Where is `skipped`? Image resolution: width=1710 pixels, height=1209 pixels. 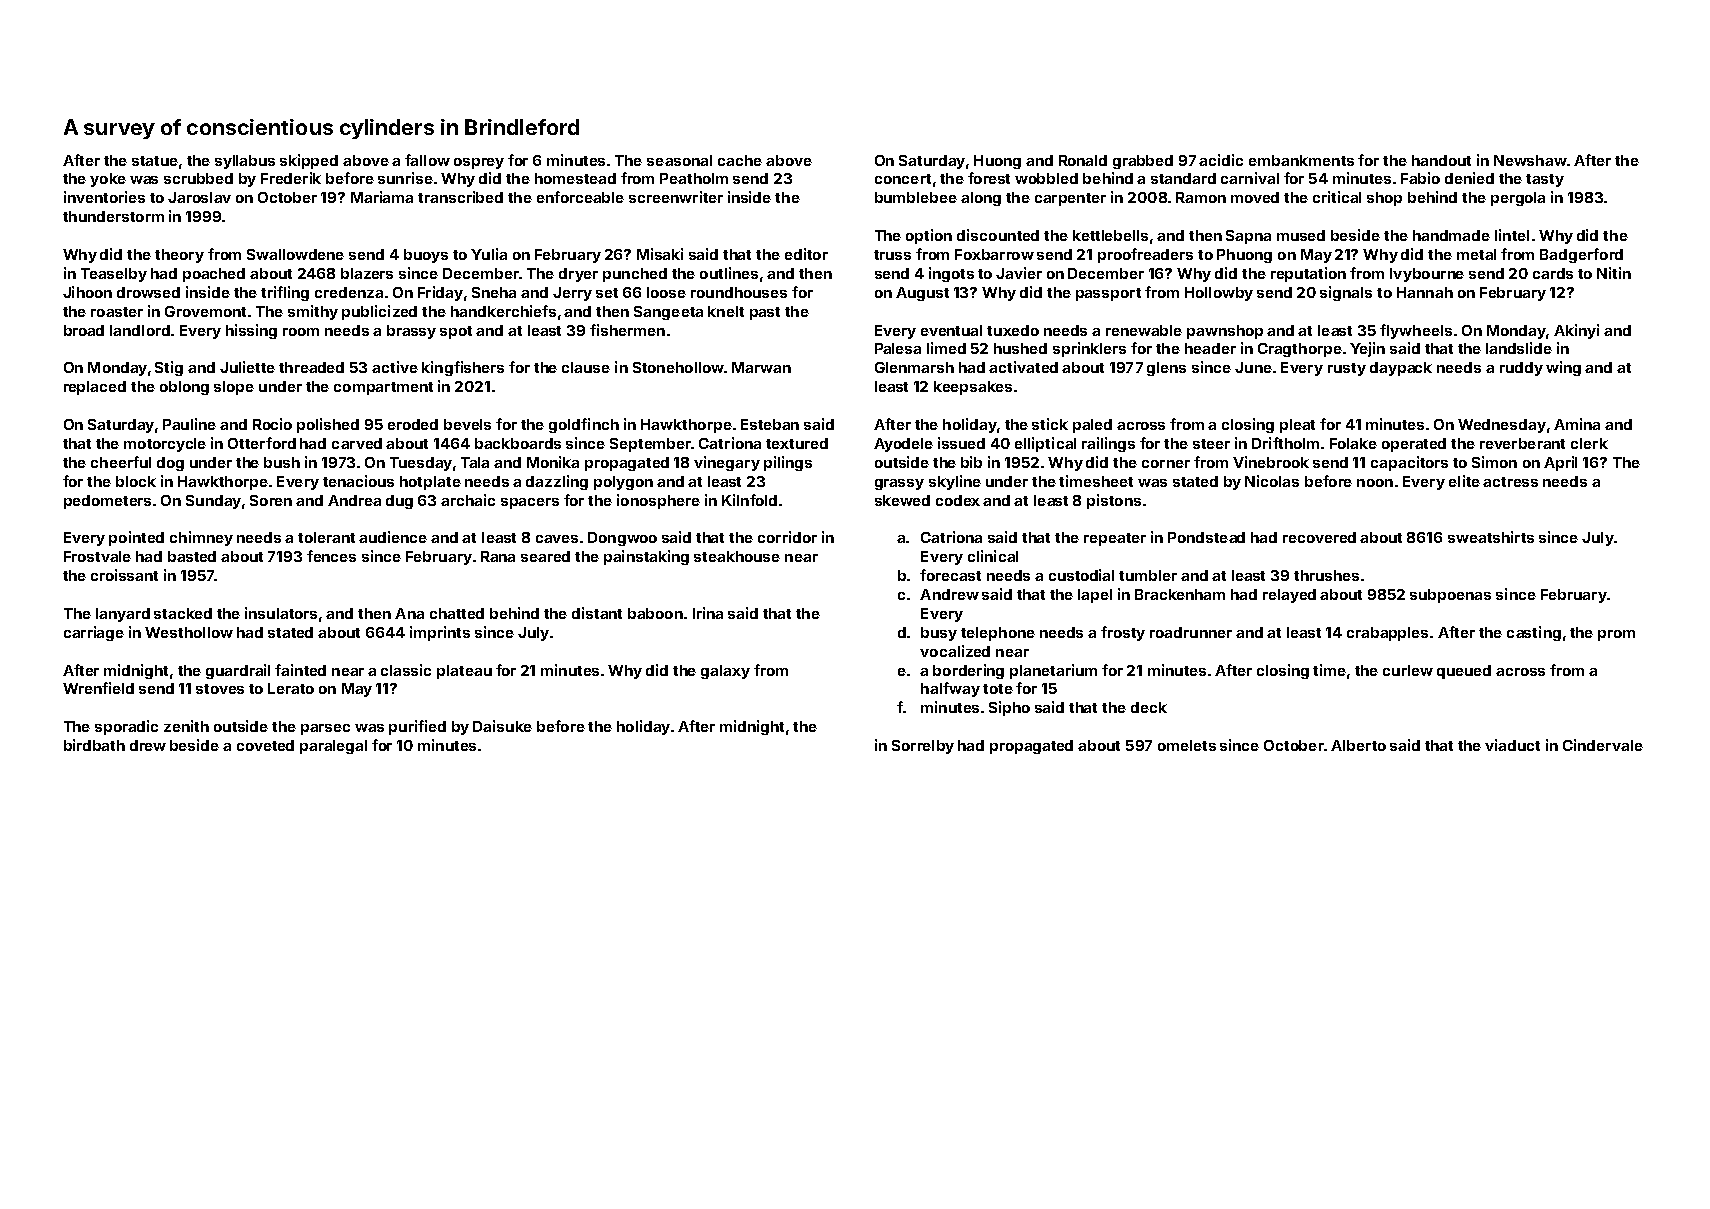
skipped is located at coordinates (309, 161).
